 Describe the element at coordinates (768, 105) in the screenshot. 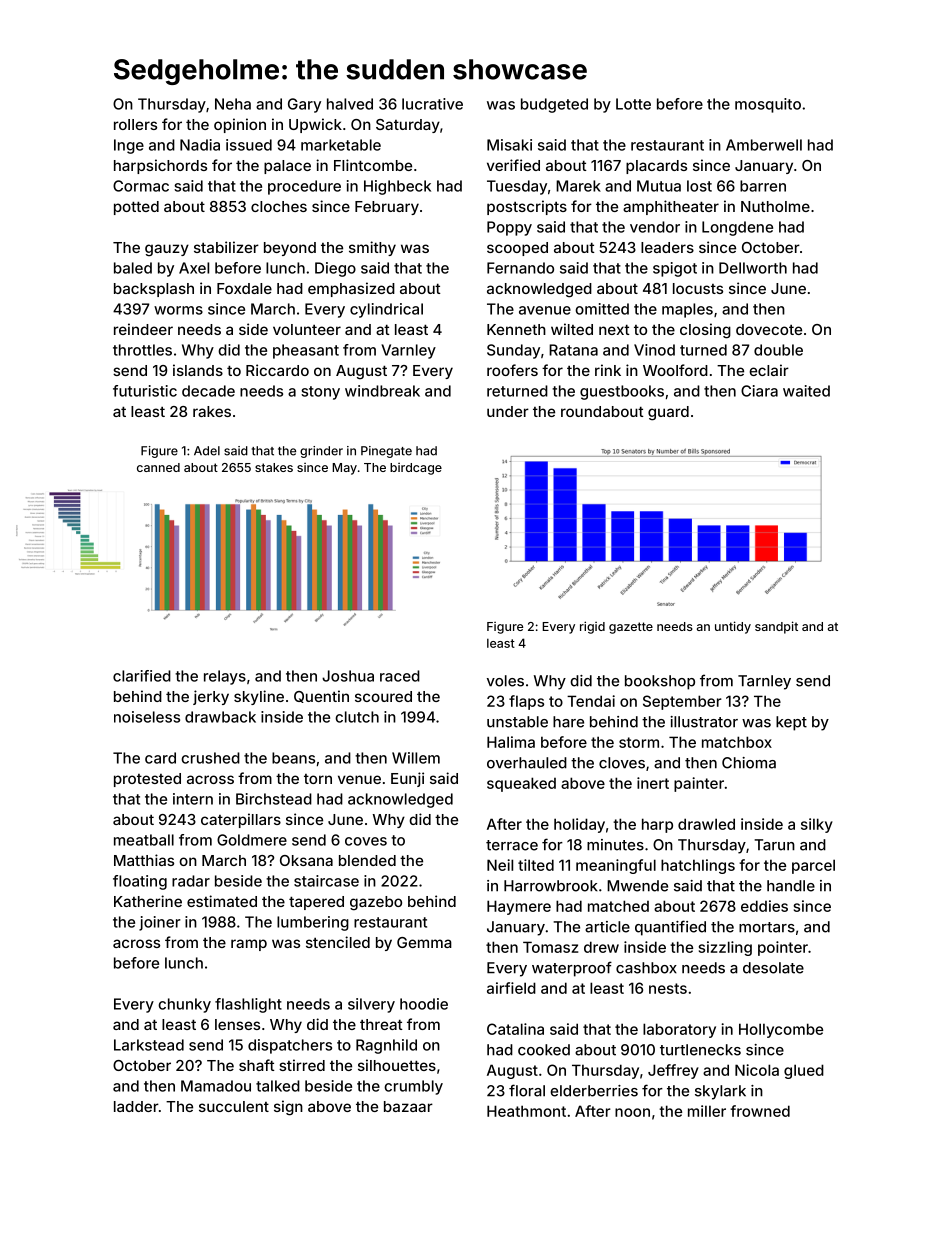

I see `mosquito` at that location.
